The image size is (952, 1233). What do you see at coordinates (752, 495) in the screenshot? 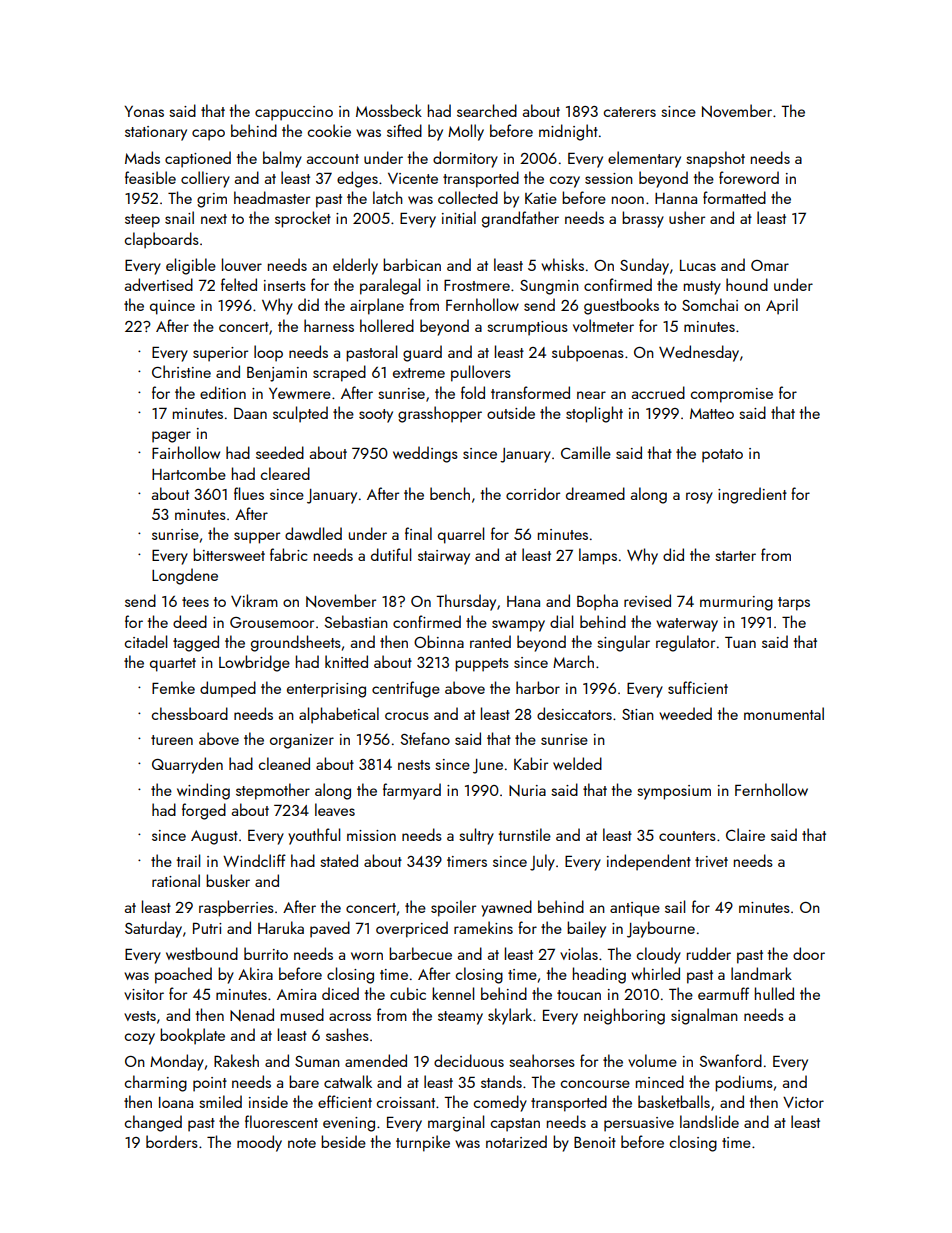
I see `ingredient` at bounding box center [752, 495].
